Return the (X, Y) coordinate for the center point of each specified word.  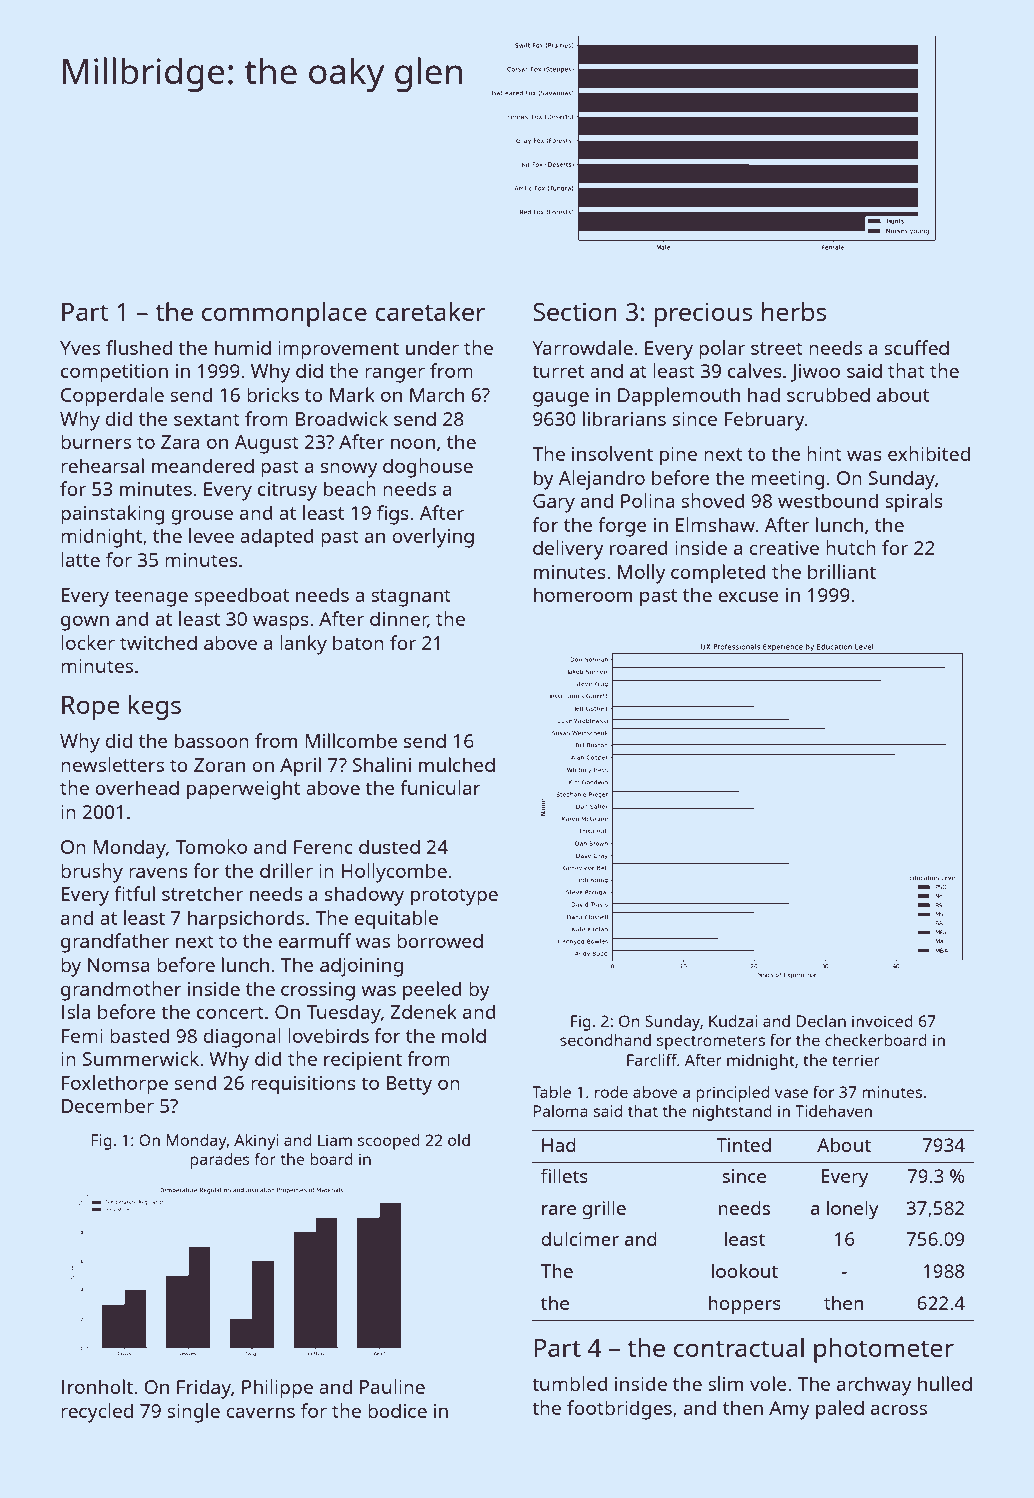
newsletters (112, 764)
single (193, 1413)
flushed (139, 347)
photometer (884, 1350)
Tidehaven (833, 1111)
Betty (409, 1085)
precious (703, 314)
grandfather (115, 943)
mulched (457, 764)
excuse (748, 596)
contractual (739, 1347)
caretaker (430, 311)
